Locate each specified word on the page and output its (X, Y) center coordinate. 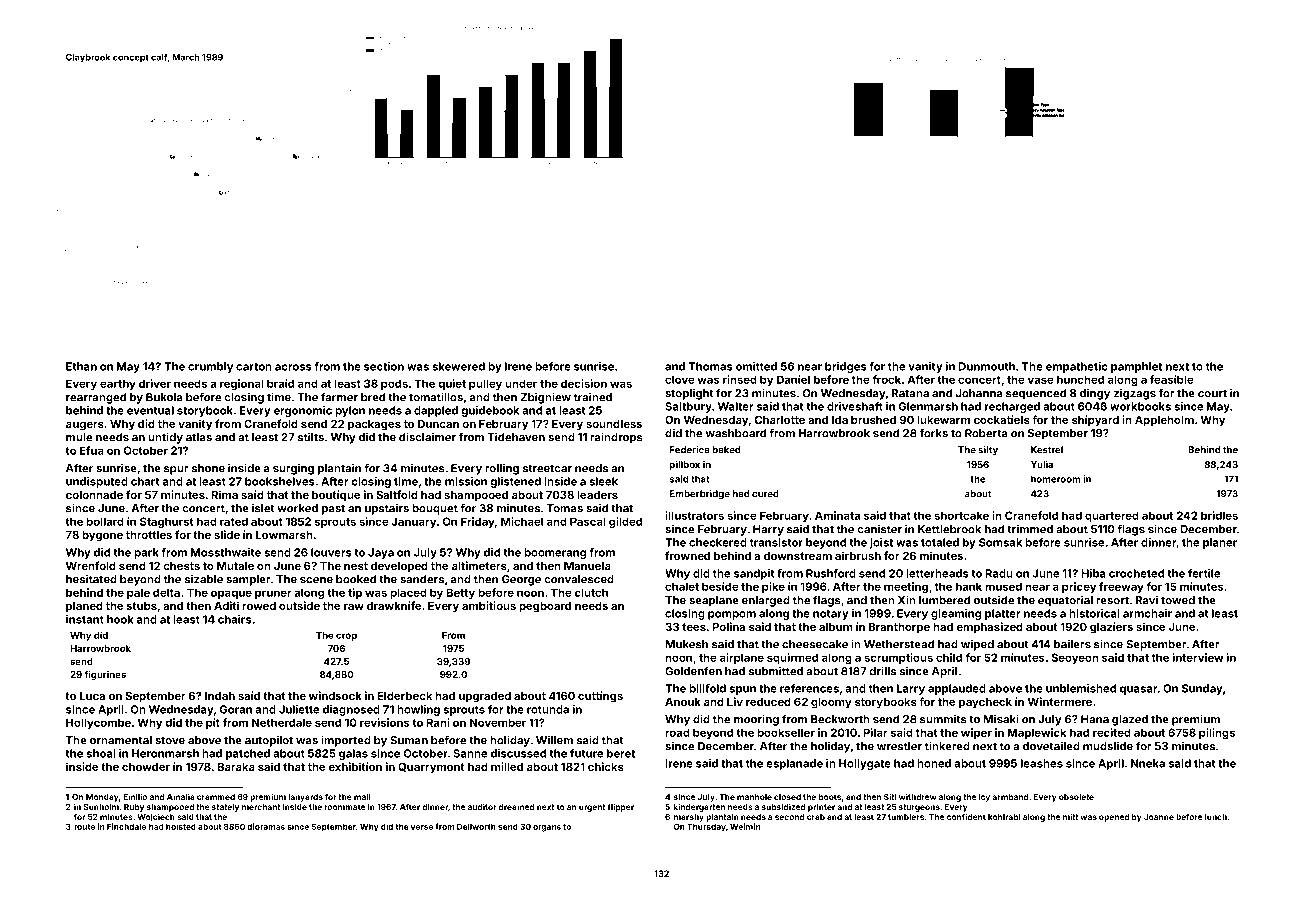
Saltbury (688, 407)
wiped (977, 645)
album (836, 627)
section (384, 366)
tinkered (947, 746)
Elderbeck (404, 696)
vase (1041, 380)
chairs (235, 619)
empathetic (1076, 367)
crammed (216, 797)
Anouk (683, 702)
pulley (485, 384)
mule (79, 437)
